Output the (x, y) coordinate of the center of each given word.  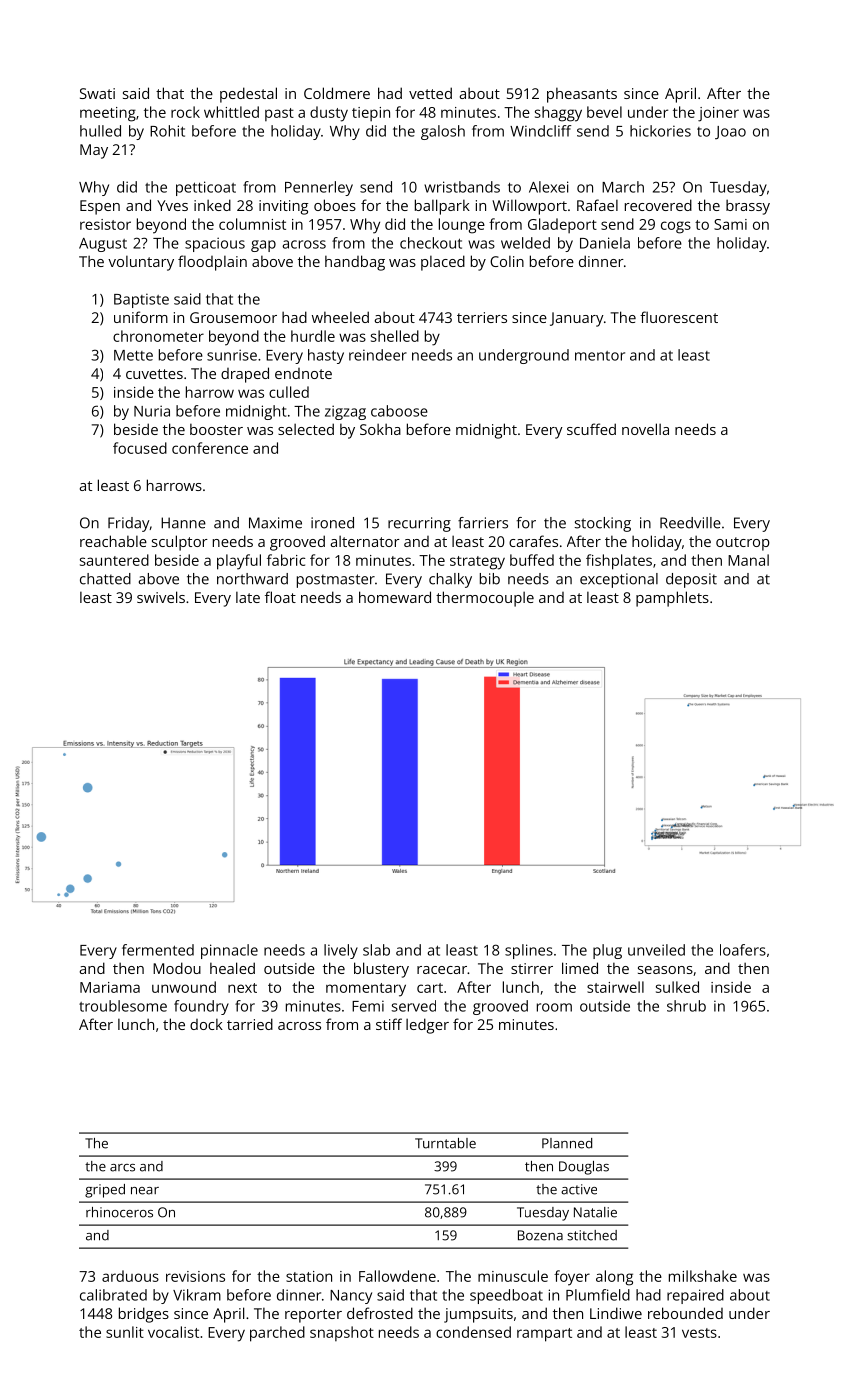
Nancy (351, 1297)
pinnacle (229, 951)
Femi (368, 1006)
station (309, 1276)
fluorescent (679, 317)
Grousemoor (233, 317)
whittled (231, 112)
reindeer (378, 355)
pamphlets (672, 599)
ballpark (442, 207)
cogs (676, 227)
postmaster (336, 581)
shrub (686, 1006)
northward (252, 579)
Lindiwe (616, 1313)
